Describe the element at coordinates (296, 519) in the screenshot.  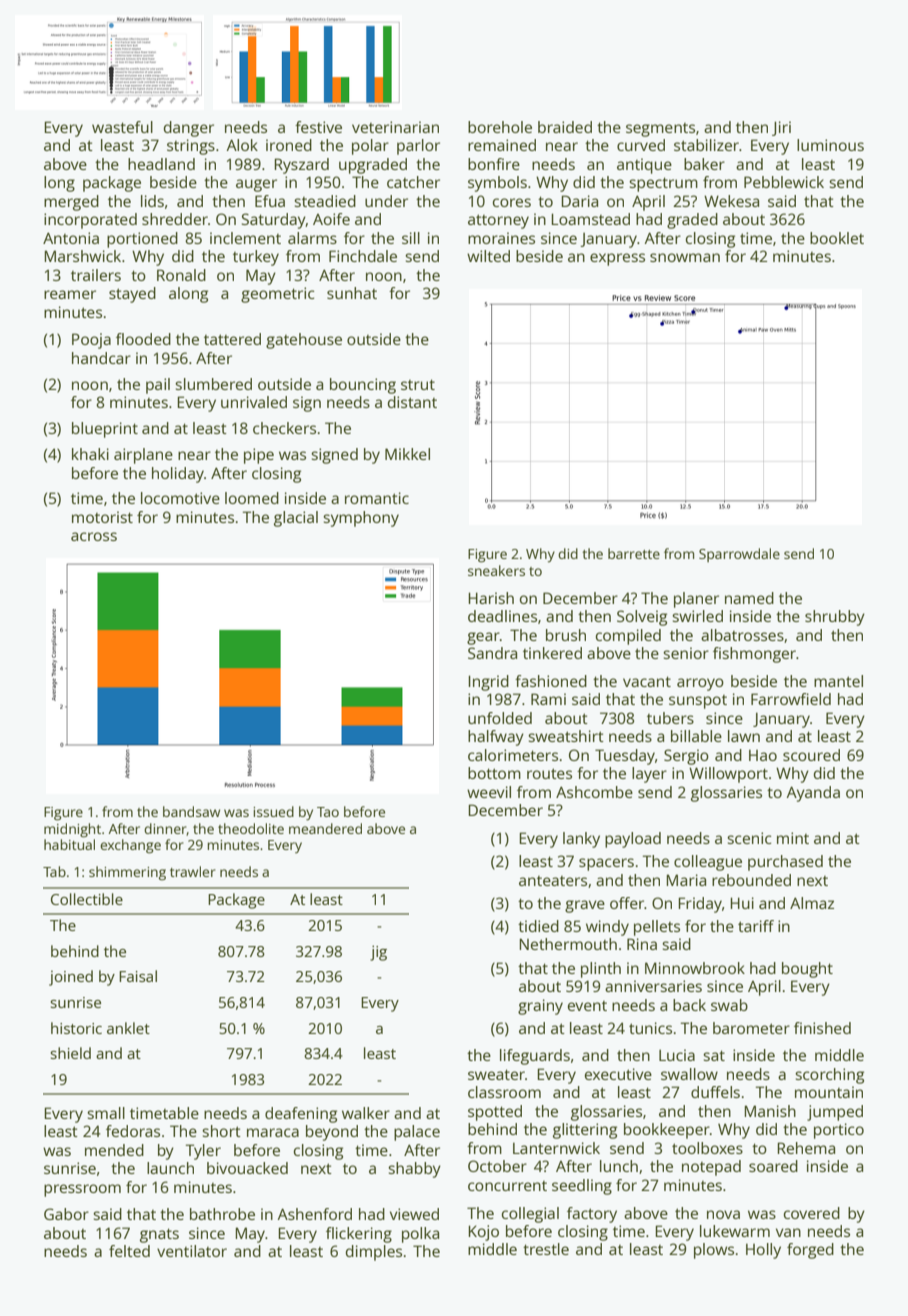
I see `glacial` at that location.
